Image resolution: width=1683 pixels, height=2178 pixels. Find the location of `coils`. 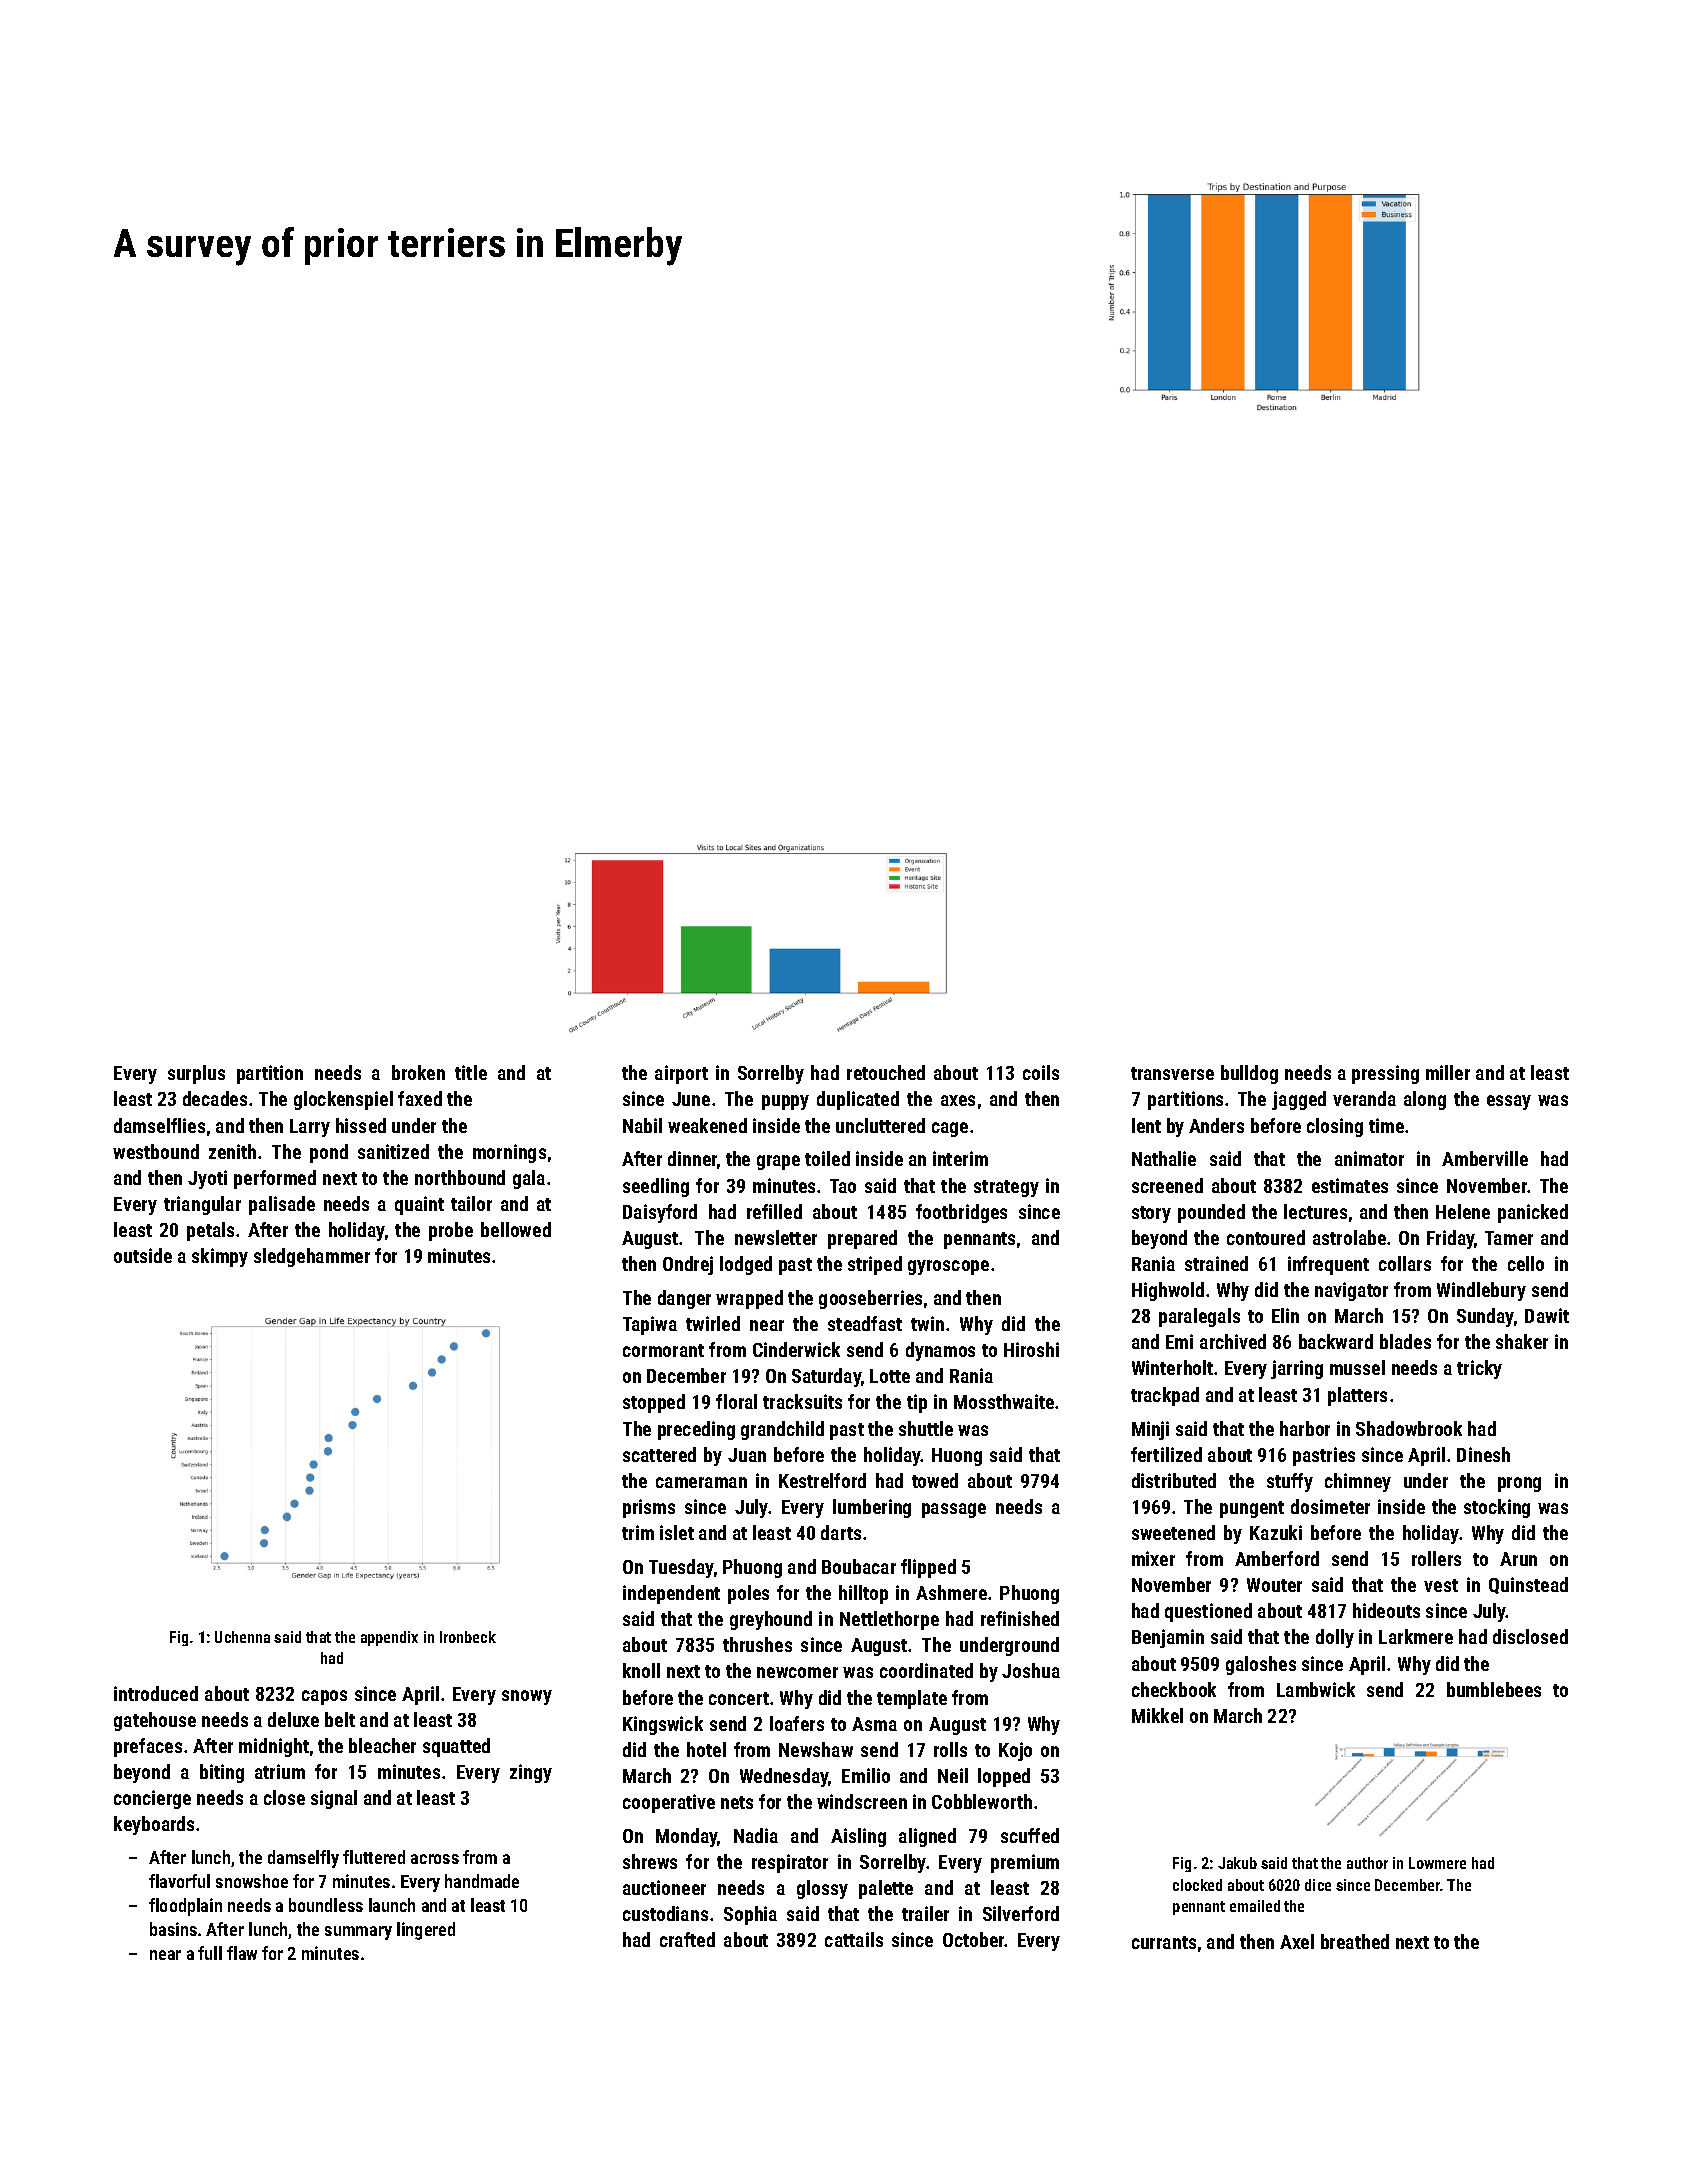

coils is located at coordinates (1041, 1072).
